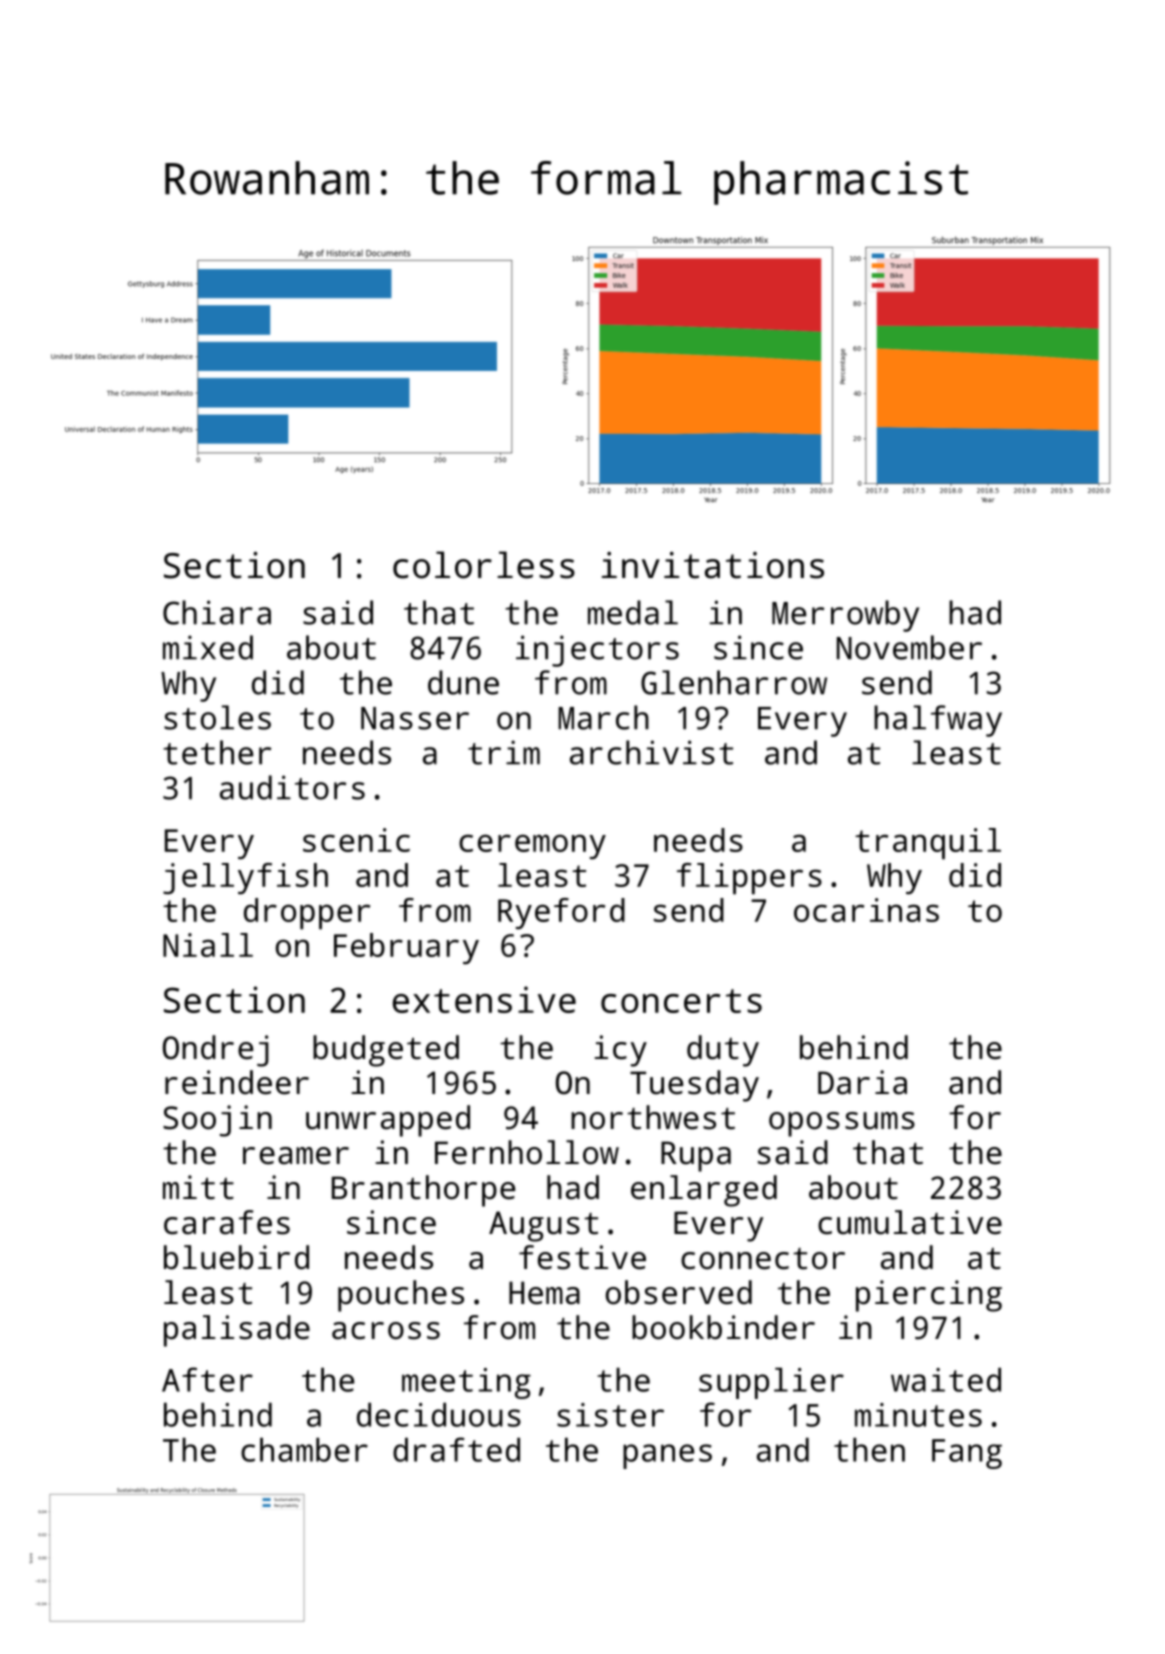  I want to click on Ryeford, so click(561, 913).
